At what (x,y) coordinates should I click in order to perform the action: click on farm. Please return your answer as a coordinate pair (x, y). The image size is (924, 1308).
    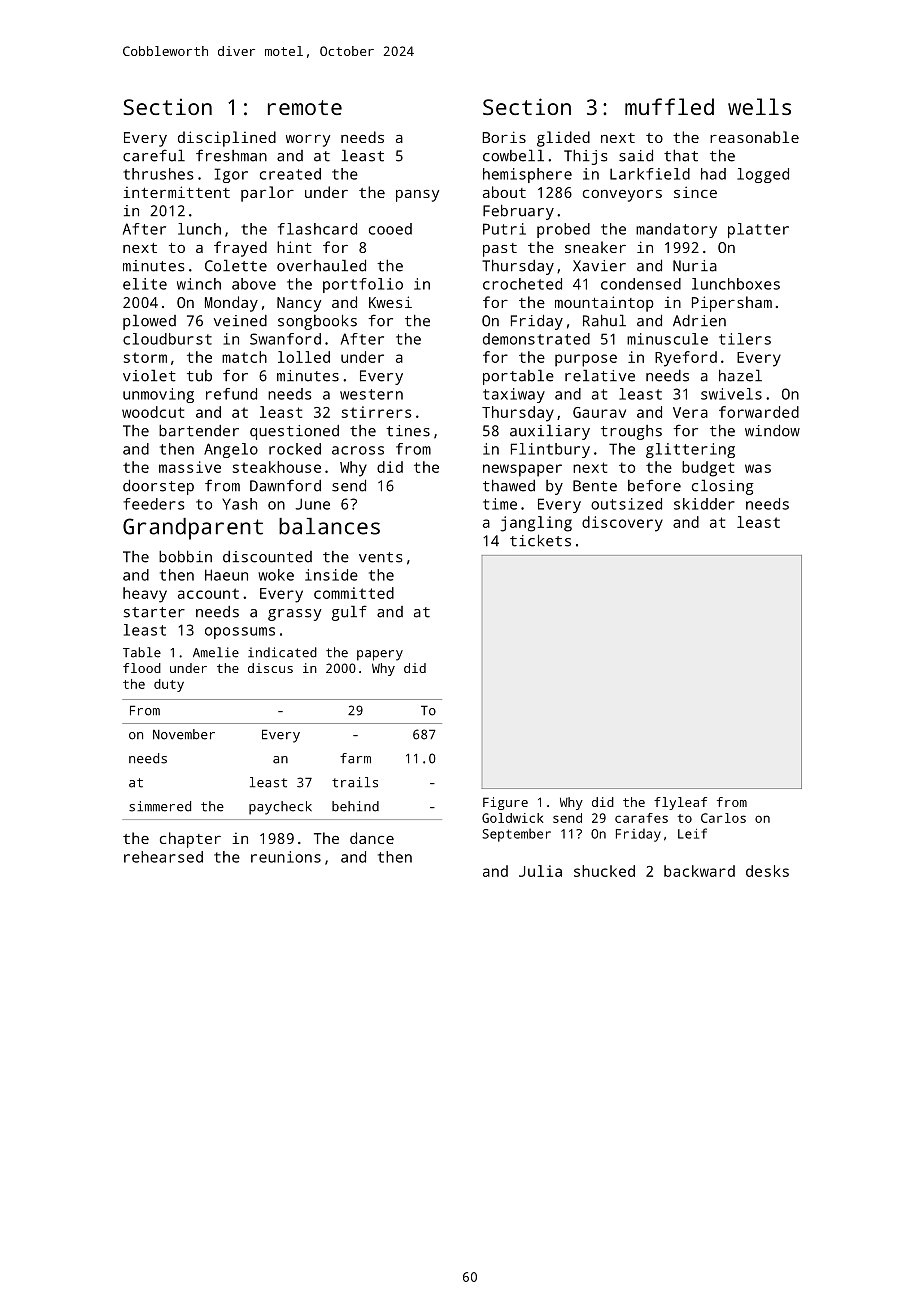
    Looking at the image, I should click on (355, 758).
